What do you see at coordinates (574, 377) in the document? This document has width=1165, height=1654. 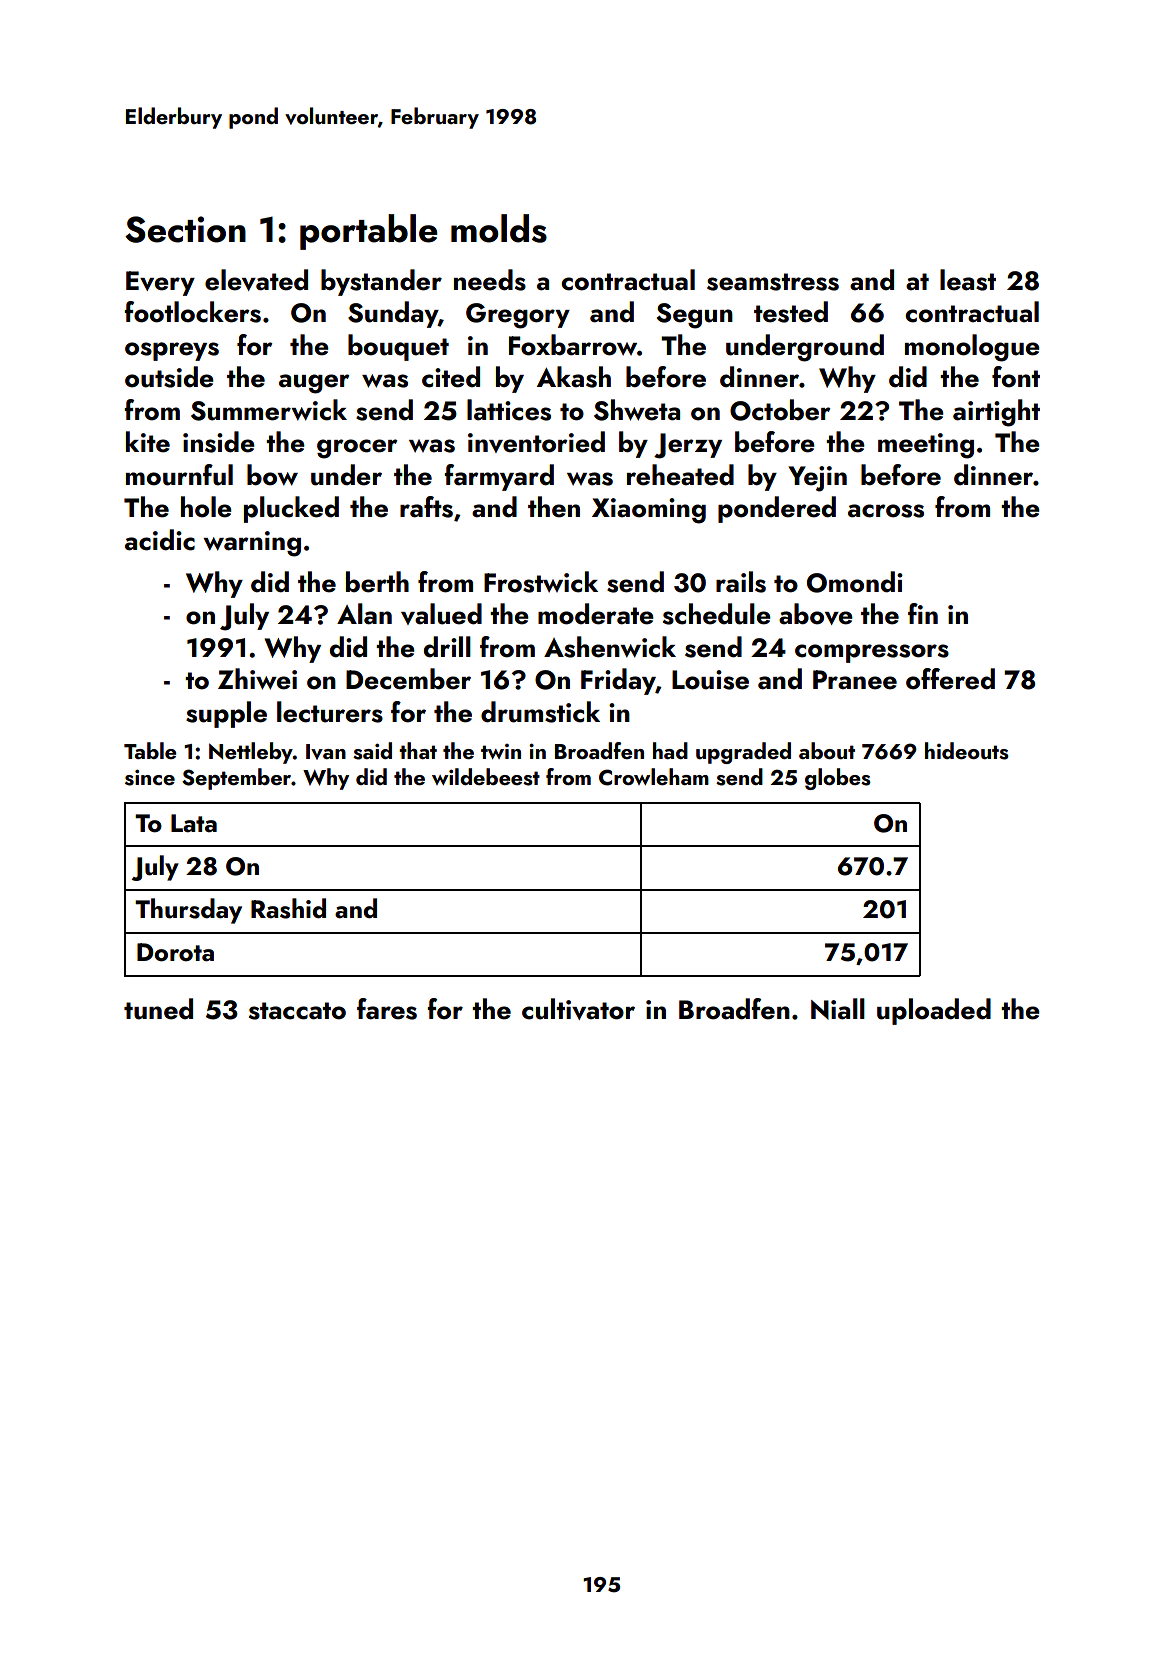 I see `Akash` at bounding box center [574, 377].
